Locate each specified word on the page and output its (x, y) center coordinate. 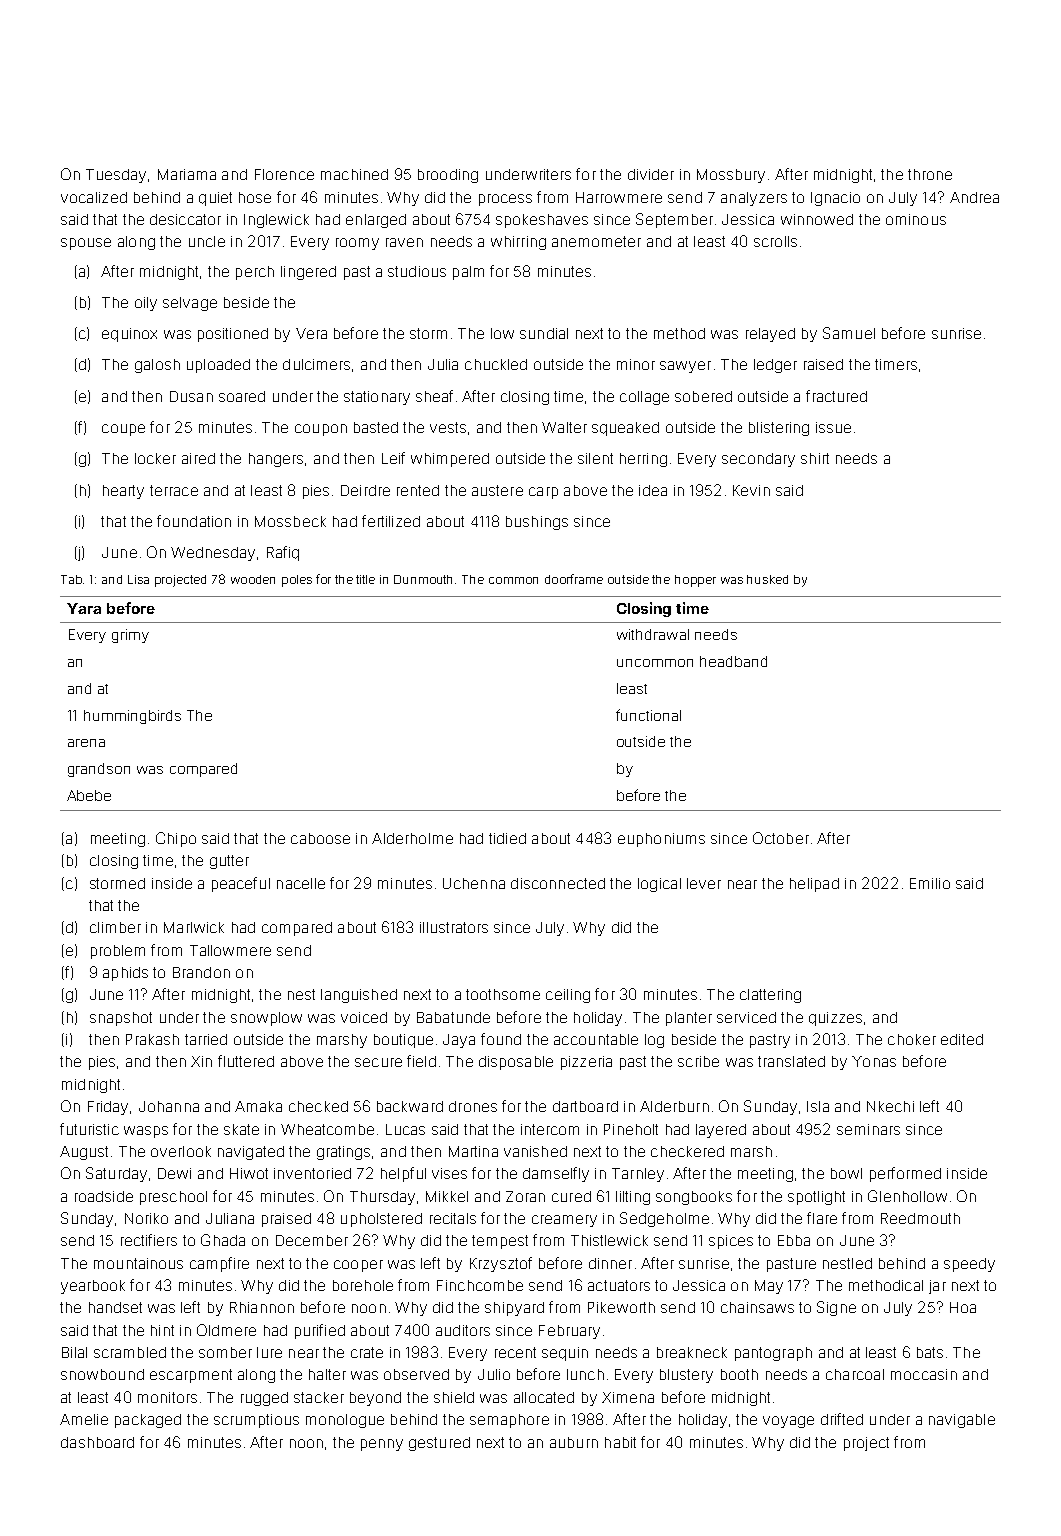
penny (382, 1445)
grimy (130, 636)
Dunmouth (423, 579)
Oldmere (226, 1330)
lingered (308, 273)
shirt (815, 458)
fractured (836, 396)
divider (651, 174)
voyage (788, 1422)
